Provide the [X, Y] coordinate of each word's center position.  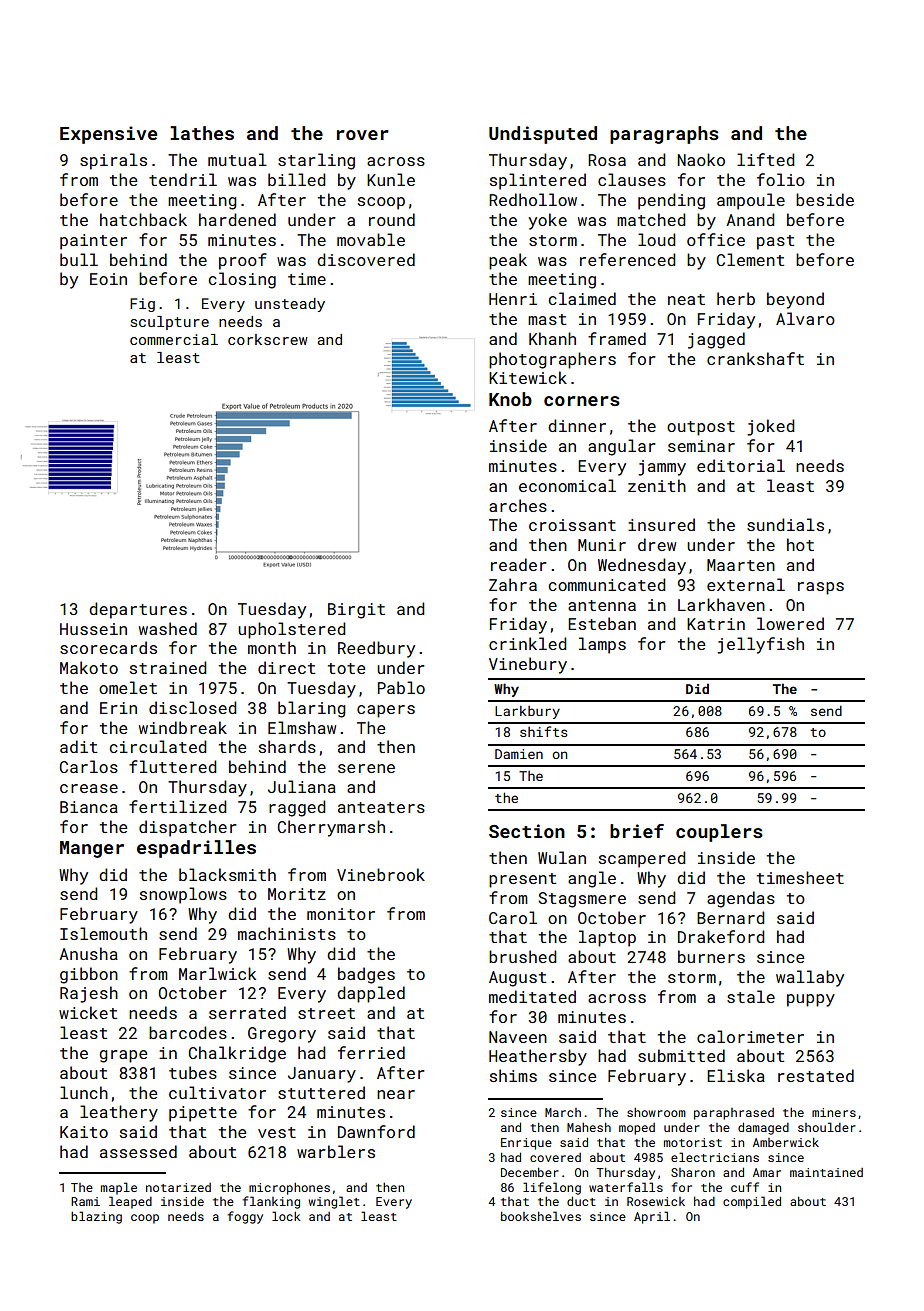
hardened [237, 219]
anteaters [381, 807]
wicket [88, 1012]
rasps [821, 588]
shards [287, 746]
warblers [336, 1151]
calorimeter [750, 1036]
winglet [334, 1202]
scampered [642, 859]
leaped [130, 1202]
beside [825, 199]
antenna [602, 605]
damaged [763, 1128]
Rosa [607, 160]
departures [138, 610]
